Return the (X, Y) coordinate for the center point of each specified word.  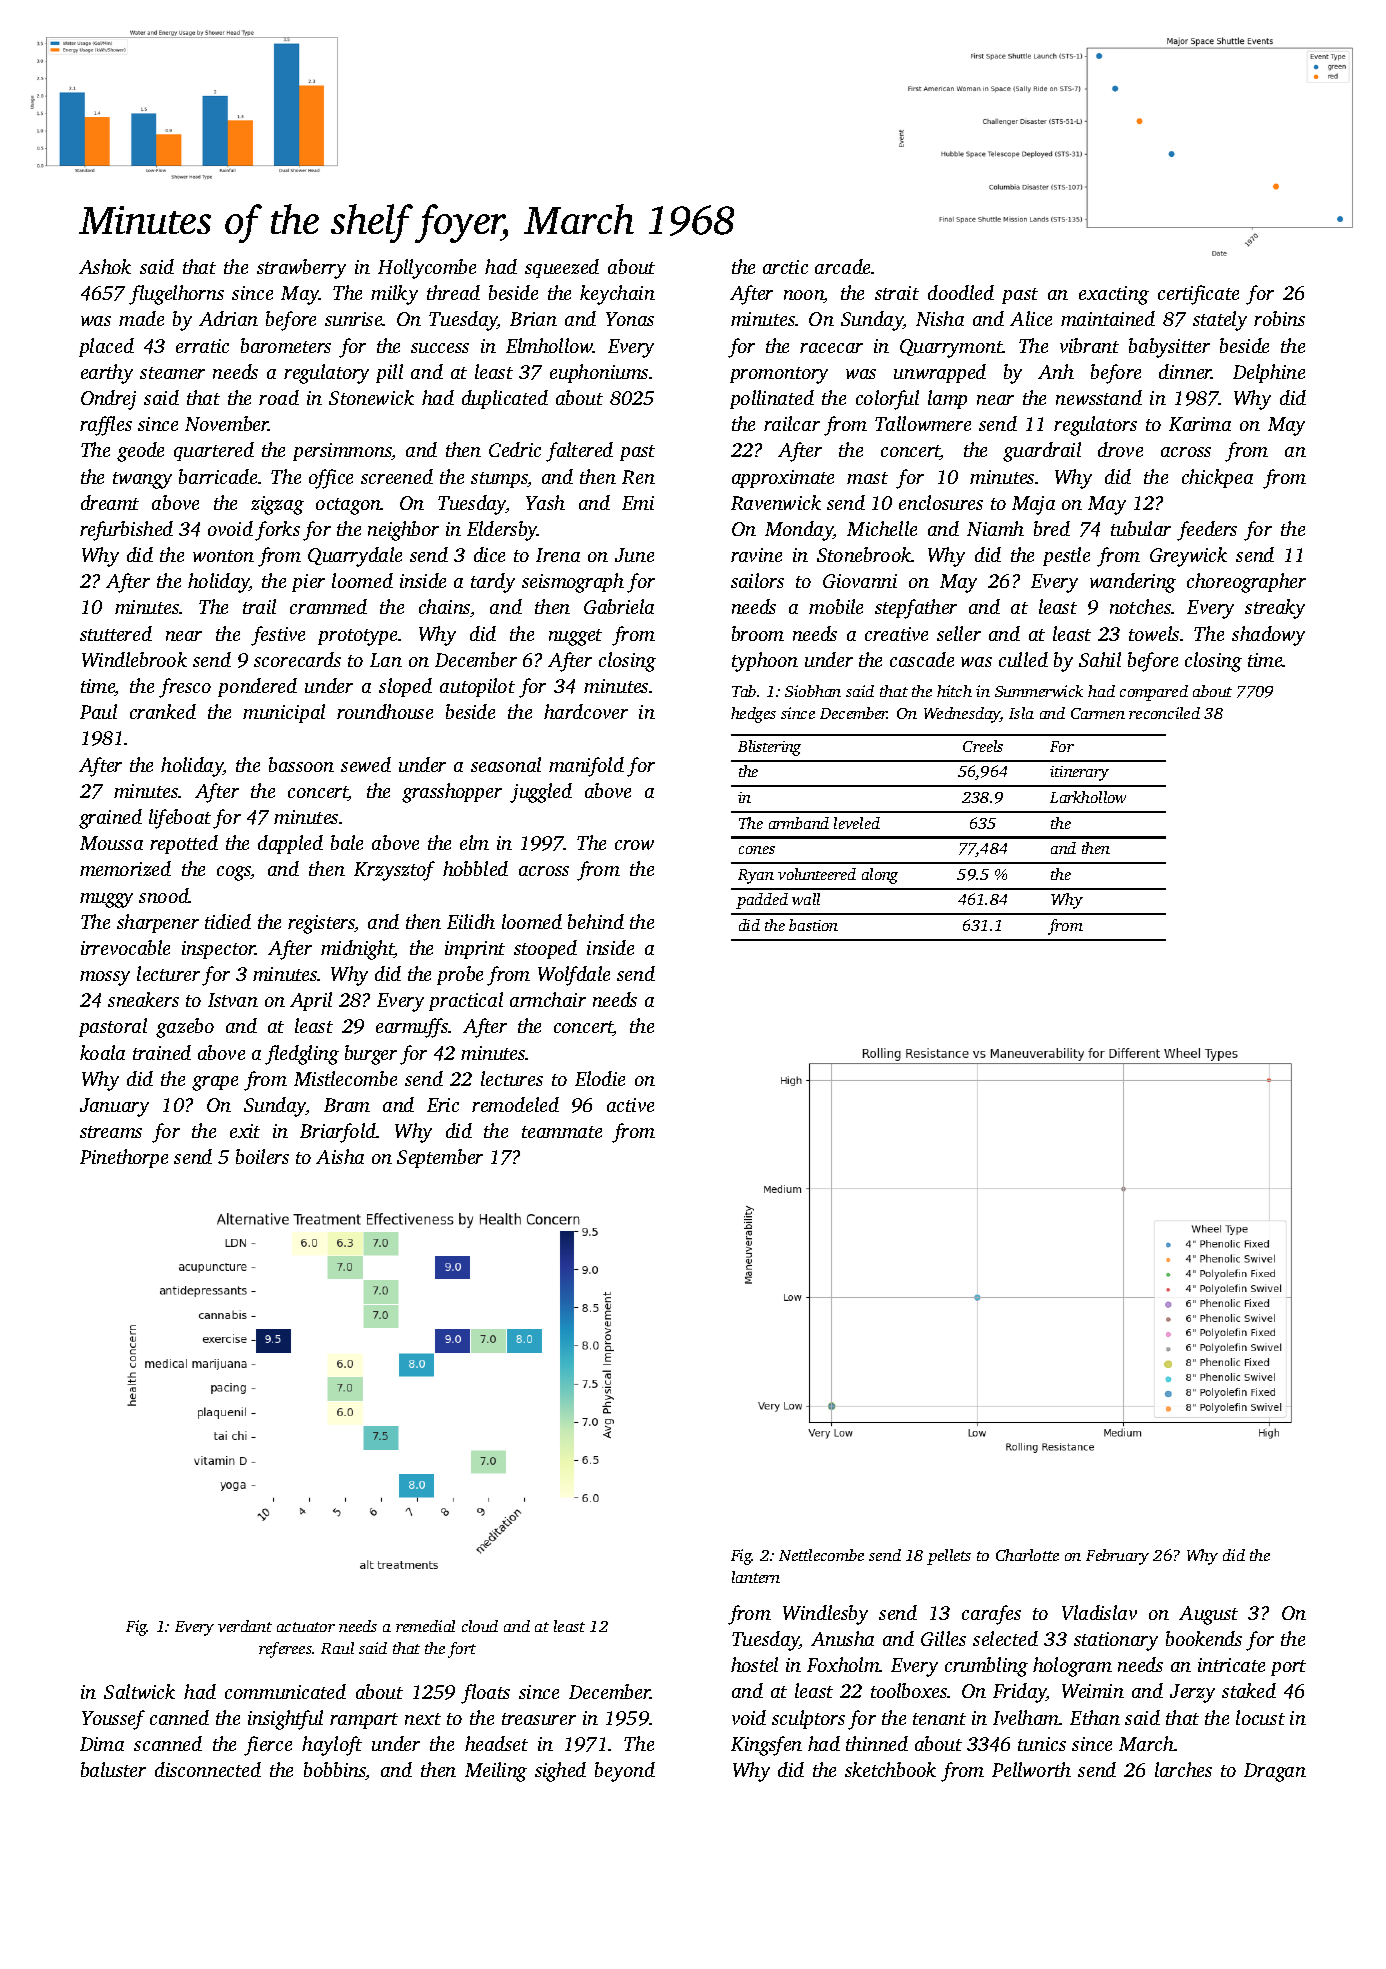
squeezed (562, 268)
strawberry (301, 269)
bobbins (335, 1771)
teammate (562, 1132)
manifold (586, 767)
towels (1154, 633)
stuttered (116, 633)
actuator (306, 1627)
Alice (1031, 318)
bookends (1204, 1638)
